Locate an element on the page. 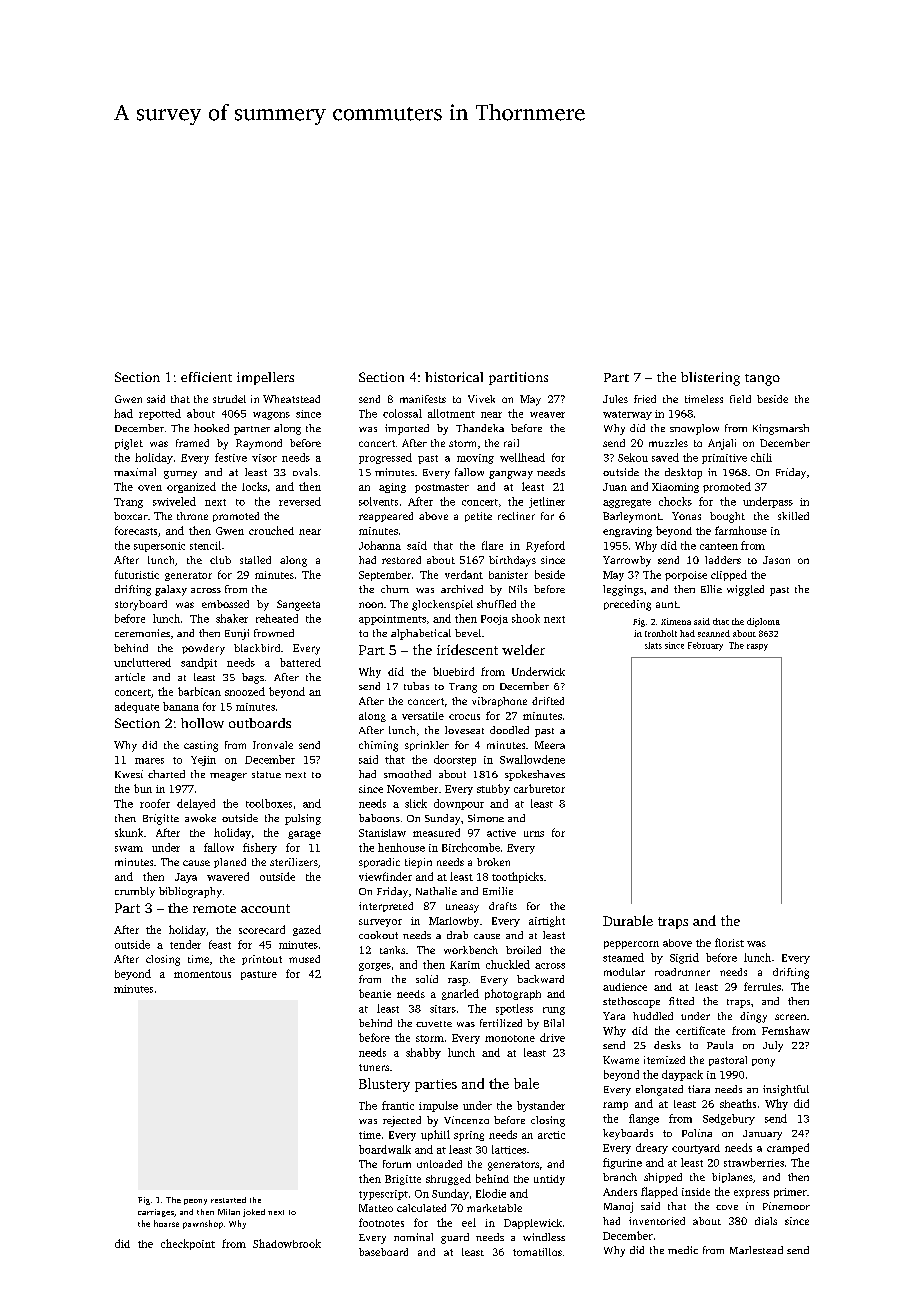  delayed is located at coordinates (196, 804).
